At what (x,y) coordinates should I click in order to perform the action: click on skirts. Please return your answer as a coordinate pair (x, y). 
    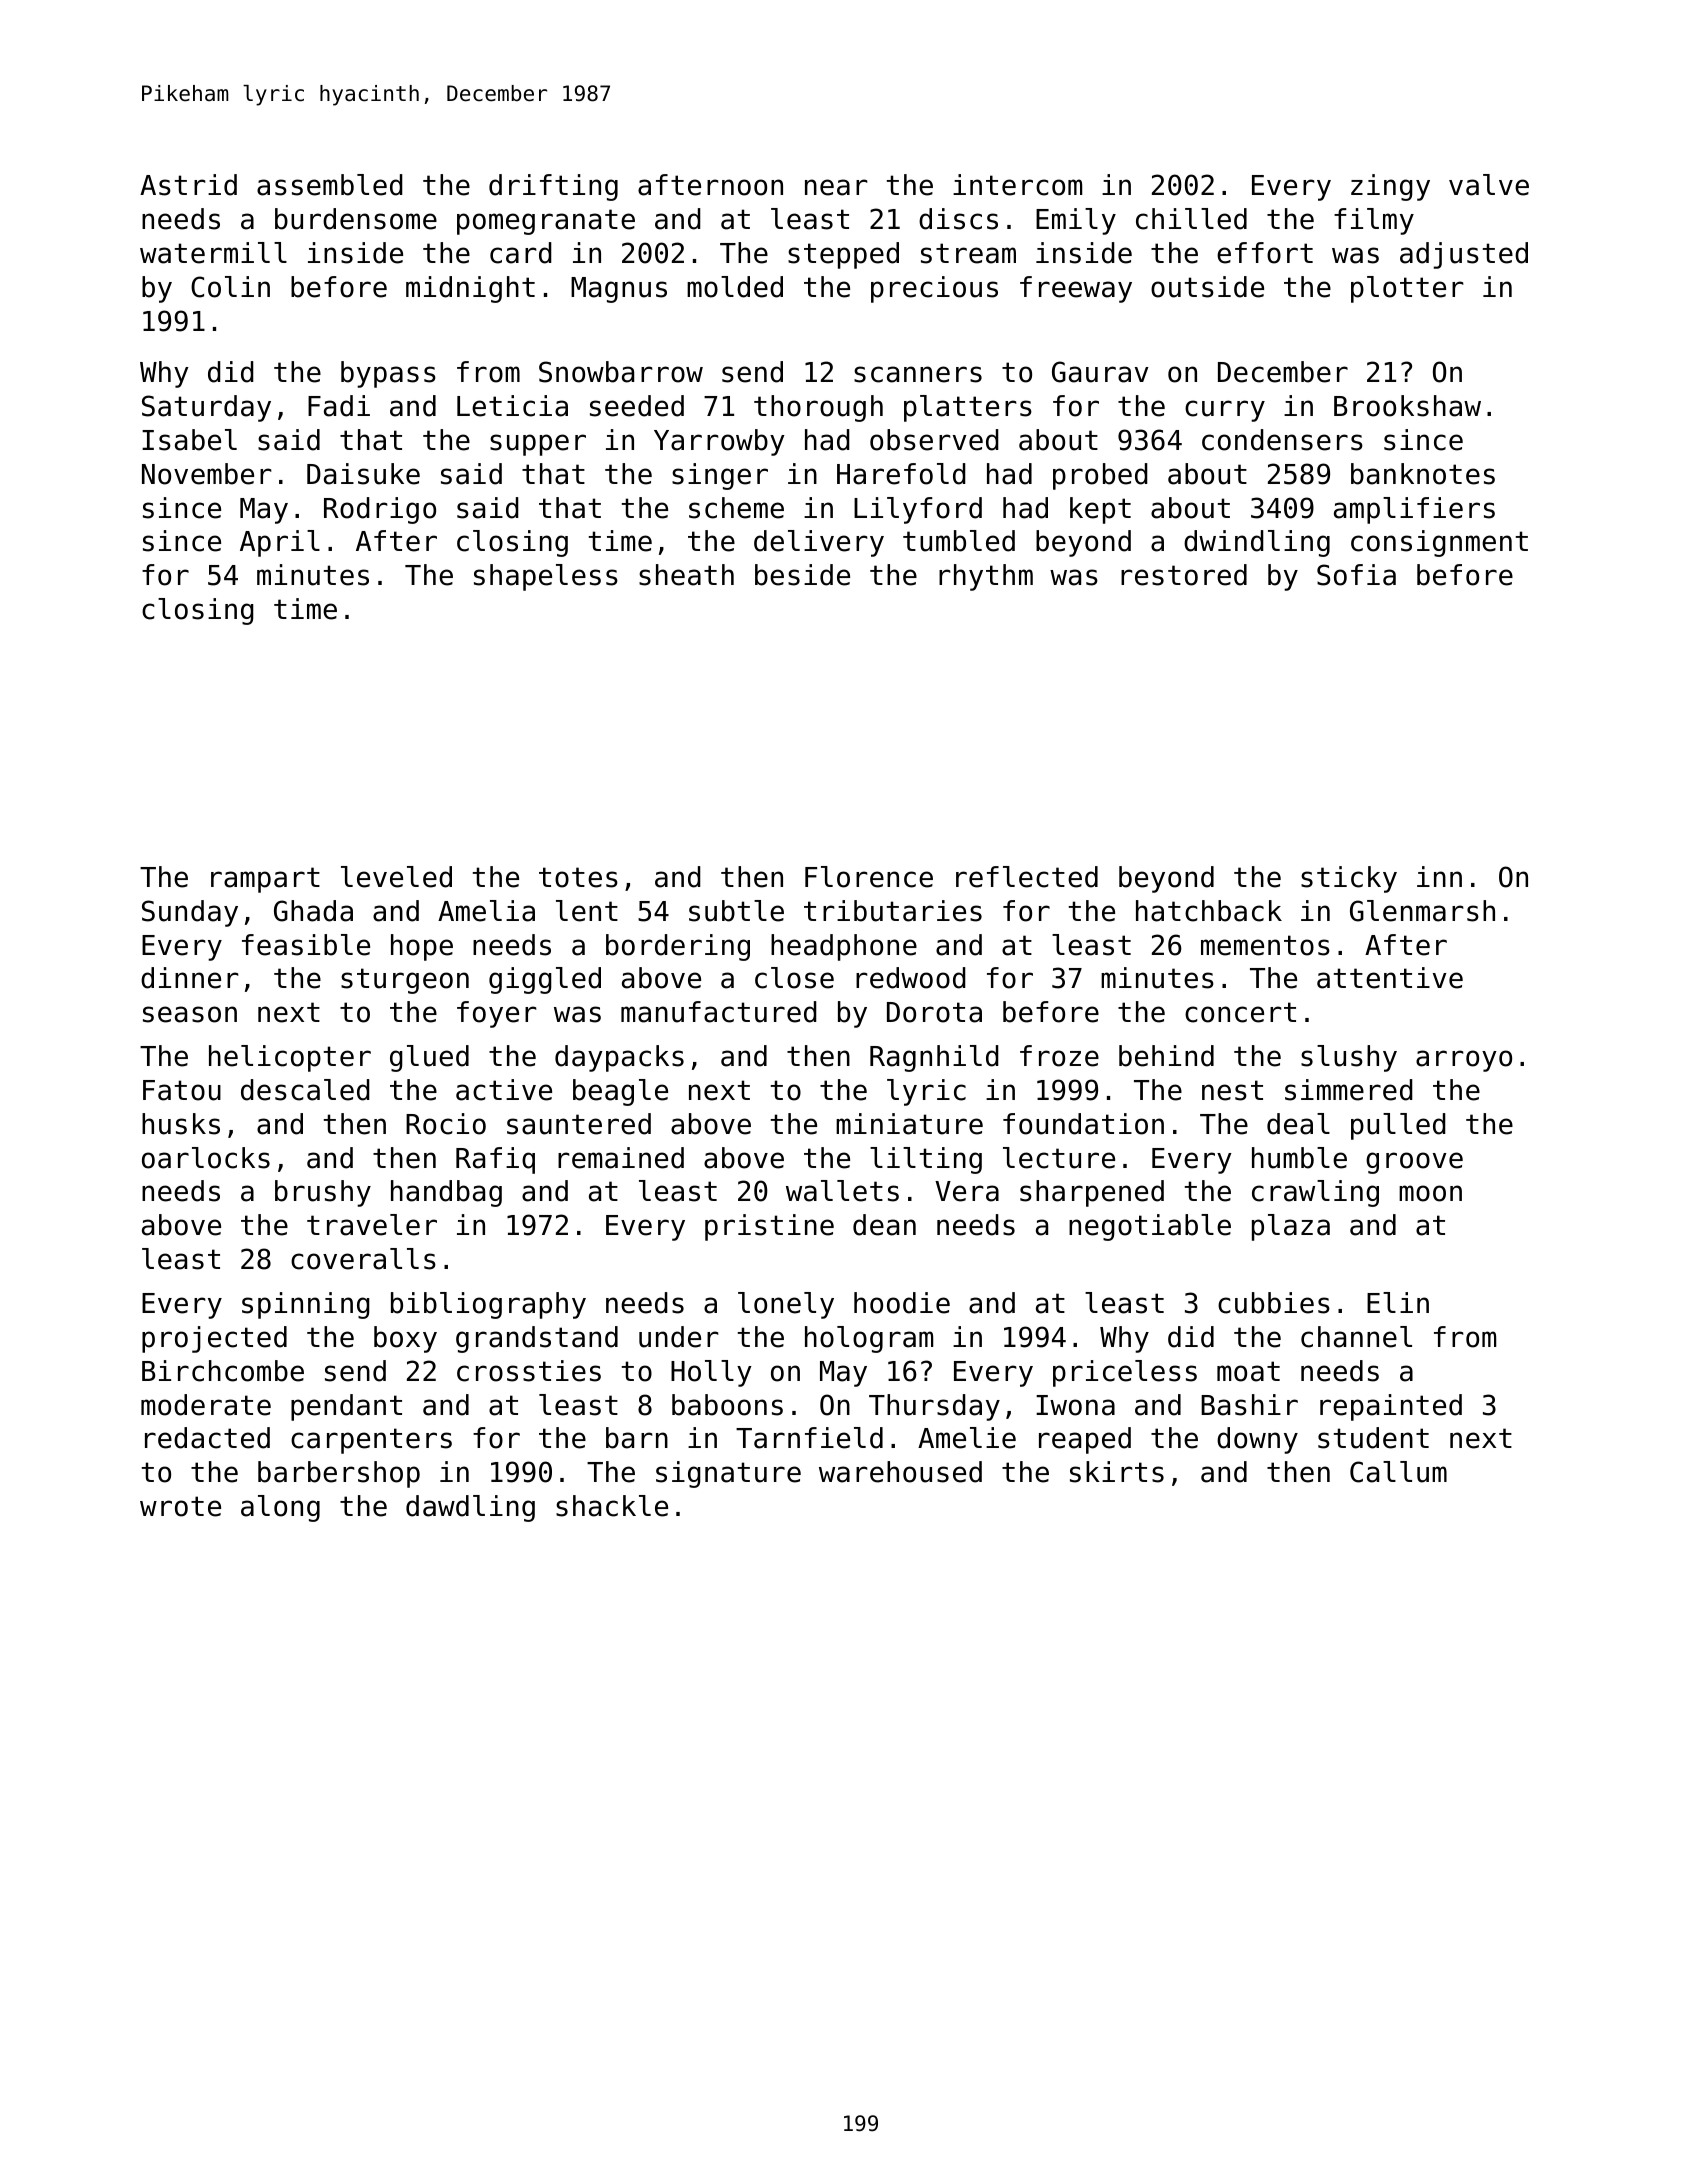
    Looking at the image, I should click on (1117, 1472).
